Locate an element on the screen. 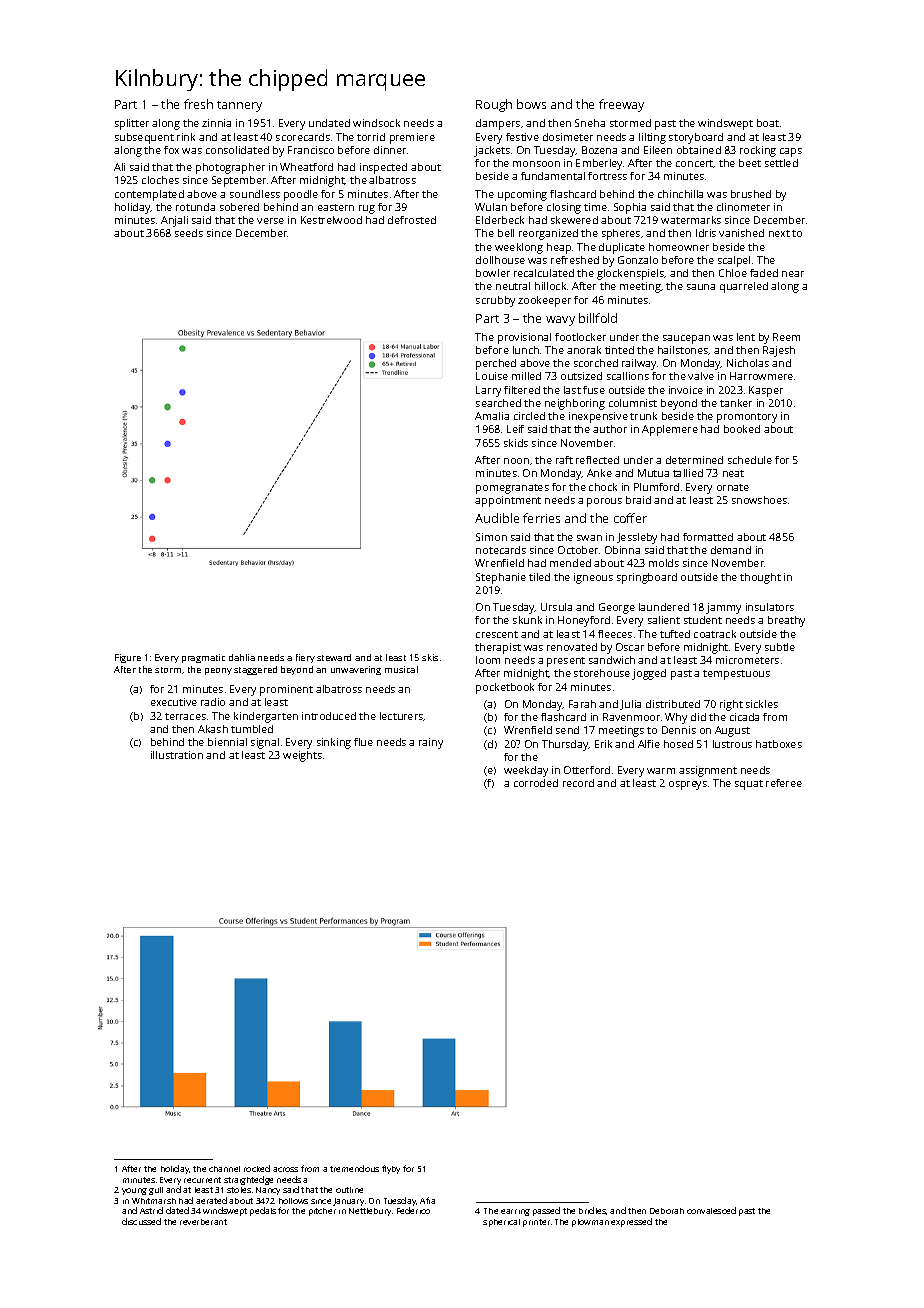 The height and width of the screenshot is (1308, 924). weights is located at coordinates (302, 756).
